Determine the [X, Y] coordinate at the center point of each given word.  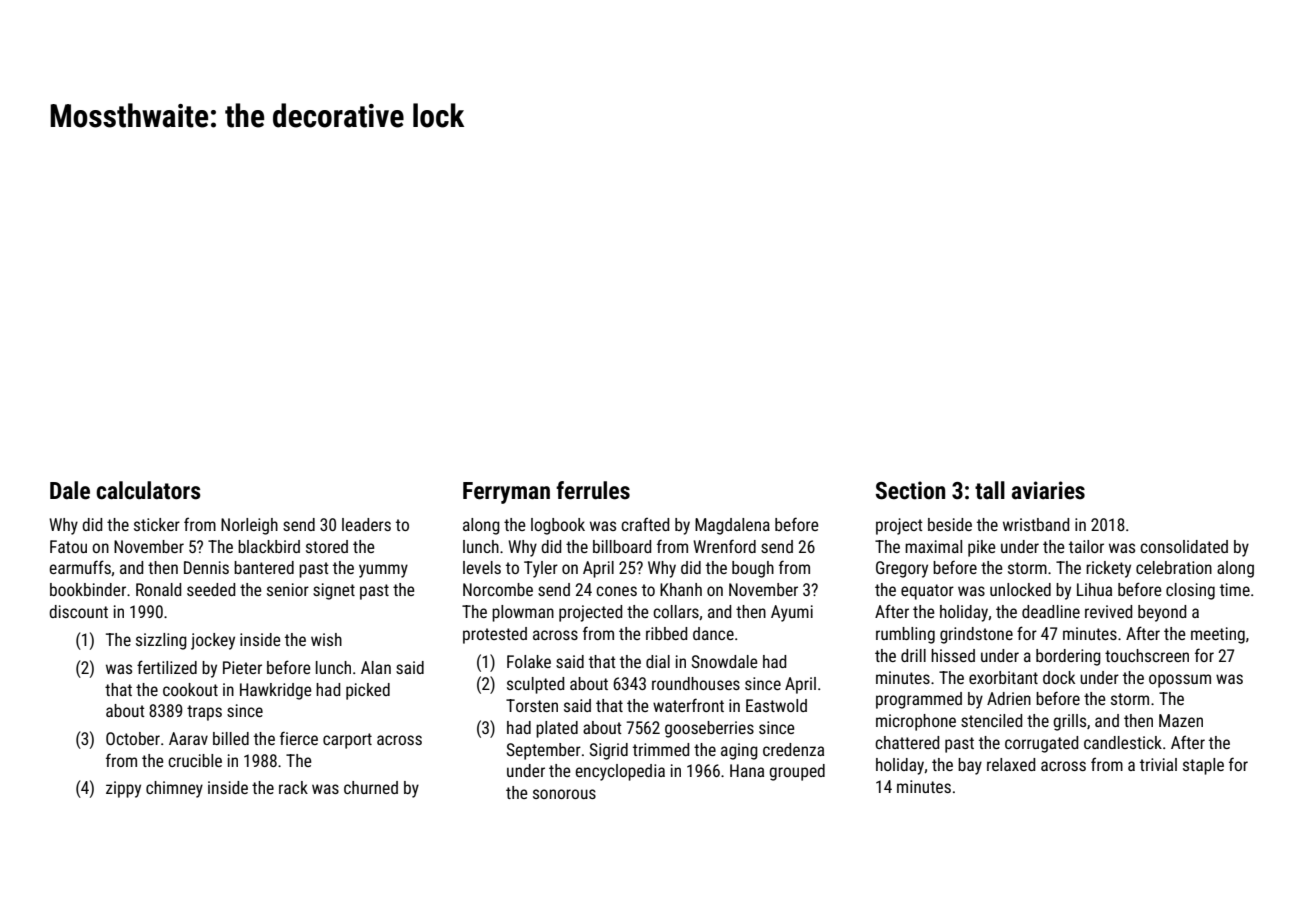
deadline [1051, 611]
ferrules [593, 490]
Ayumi [792, 613]
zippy [123, 789]
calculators [148, 490]
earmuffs [80, 567]
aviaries [1048, 490]
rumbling [905, 635]
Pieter [242, 667]
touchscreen [1147, 655]
